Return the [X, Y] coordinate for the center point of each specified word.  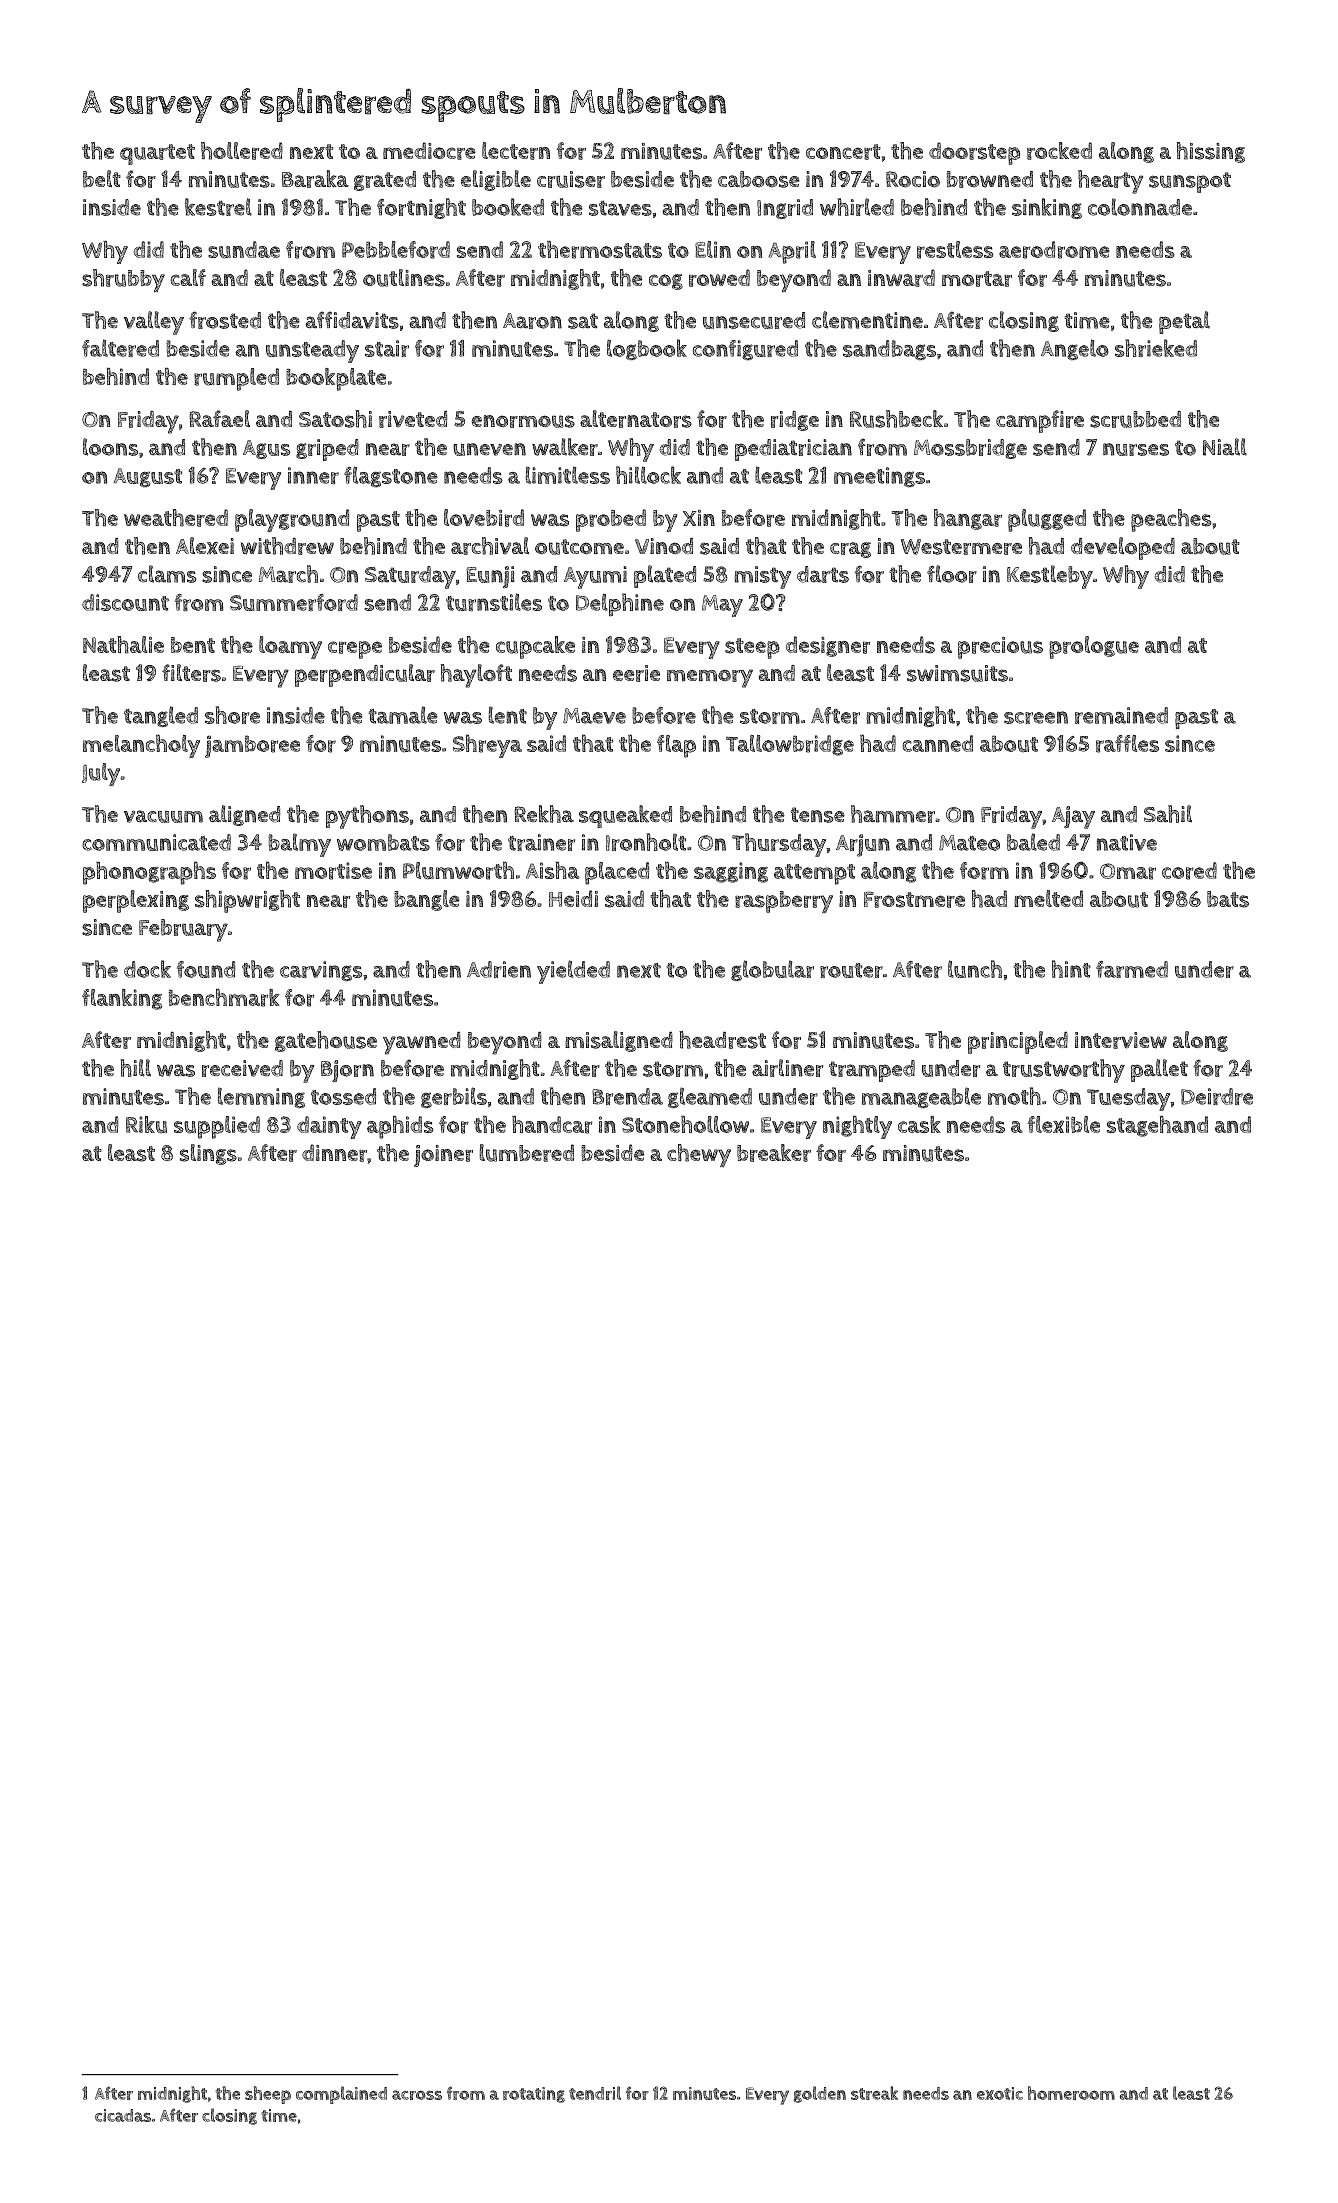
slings [208, 1154]
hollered [242, 151]
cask [919, 1124]
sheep [268, 2095]
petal [1184, 322]
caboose [759, 179]
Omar [1128, 871]
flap [676, 746]
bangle [426, 900]
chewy [699, 1155]
